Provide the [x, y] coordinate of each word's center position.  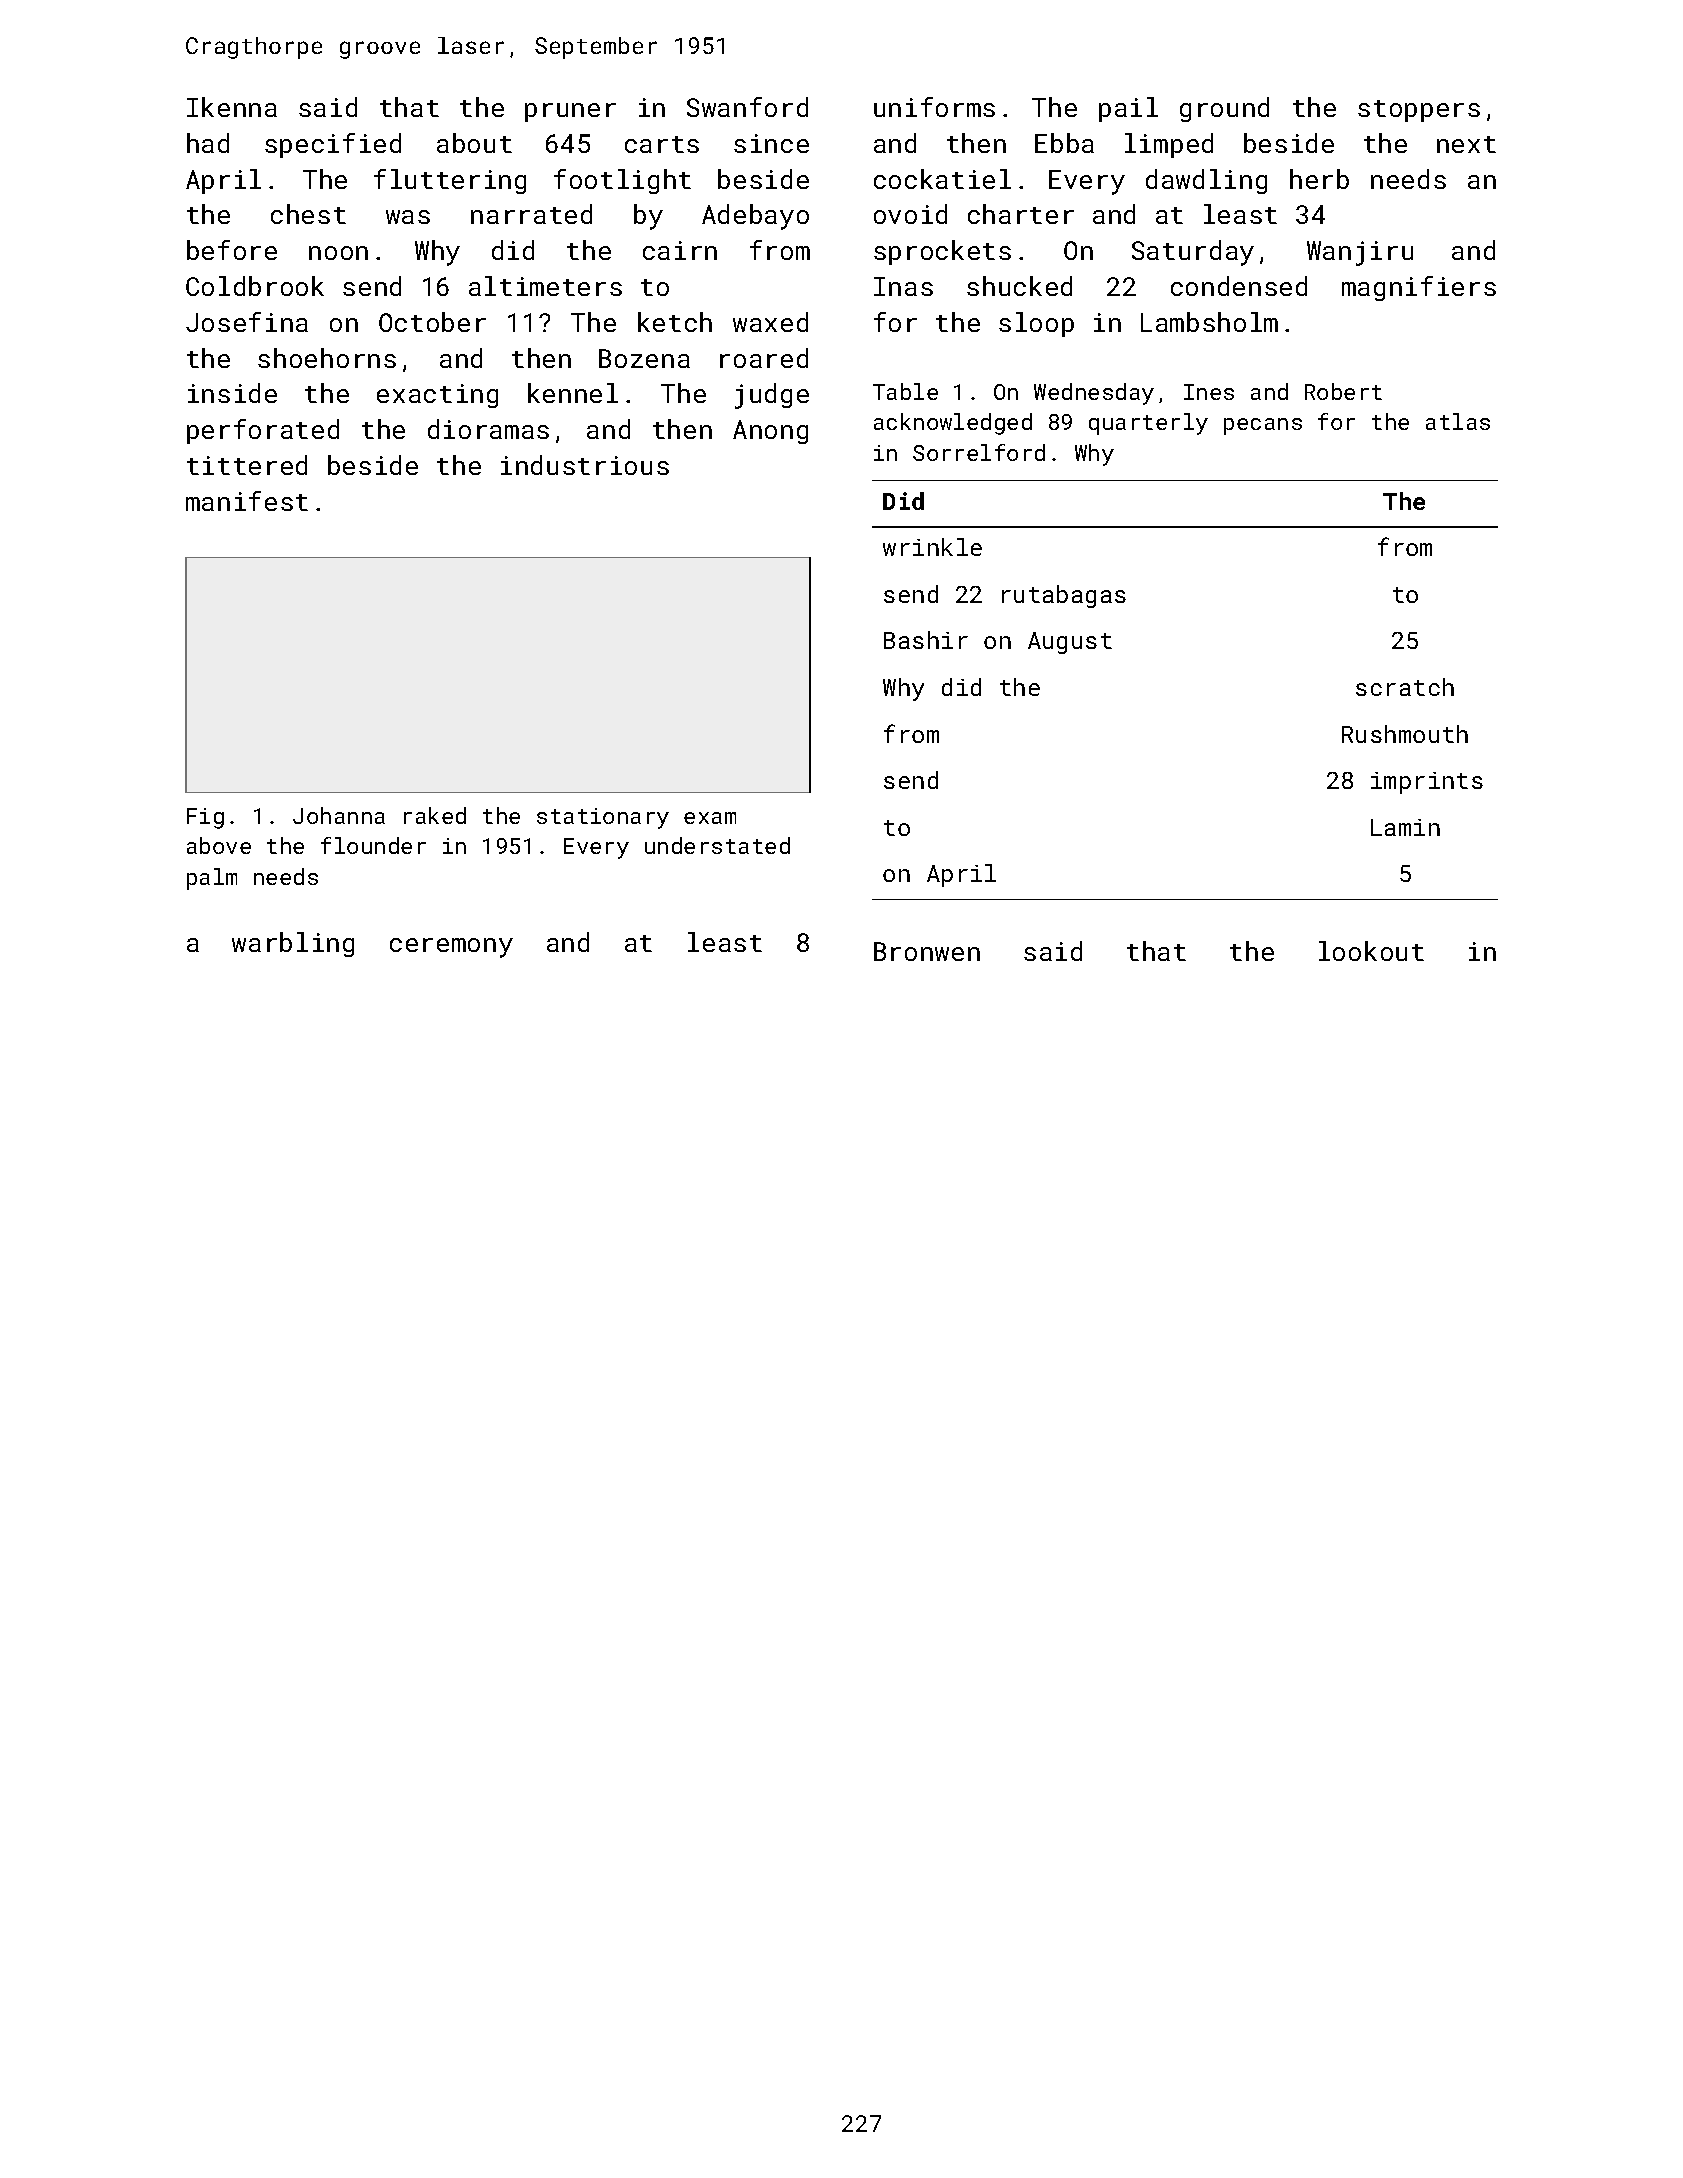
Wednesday [1094, 394]
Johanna [339, 815]
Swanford [747, 107]
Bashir [926, 640]
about [474, 143]
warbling [293, 944]
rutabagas [1064, 596]
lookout [1371, 951]
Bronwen [927, 951]
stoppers [1419, 111]
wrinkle [932, 547]
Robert [1343, 391]
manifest [247, 501]
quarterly [1148, 424]
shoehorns [327, 358]
